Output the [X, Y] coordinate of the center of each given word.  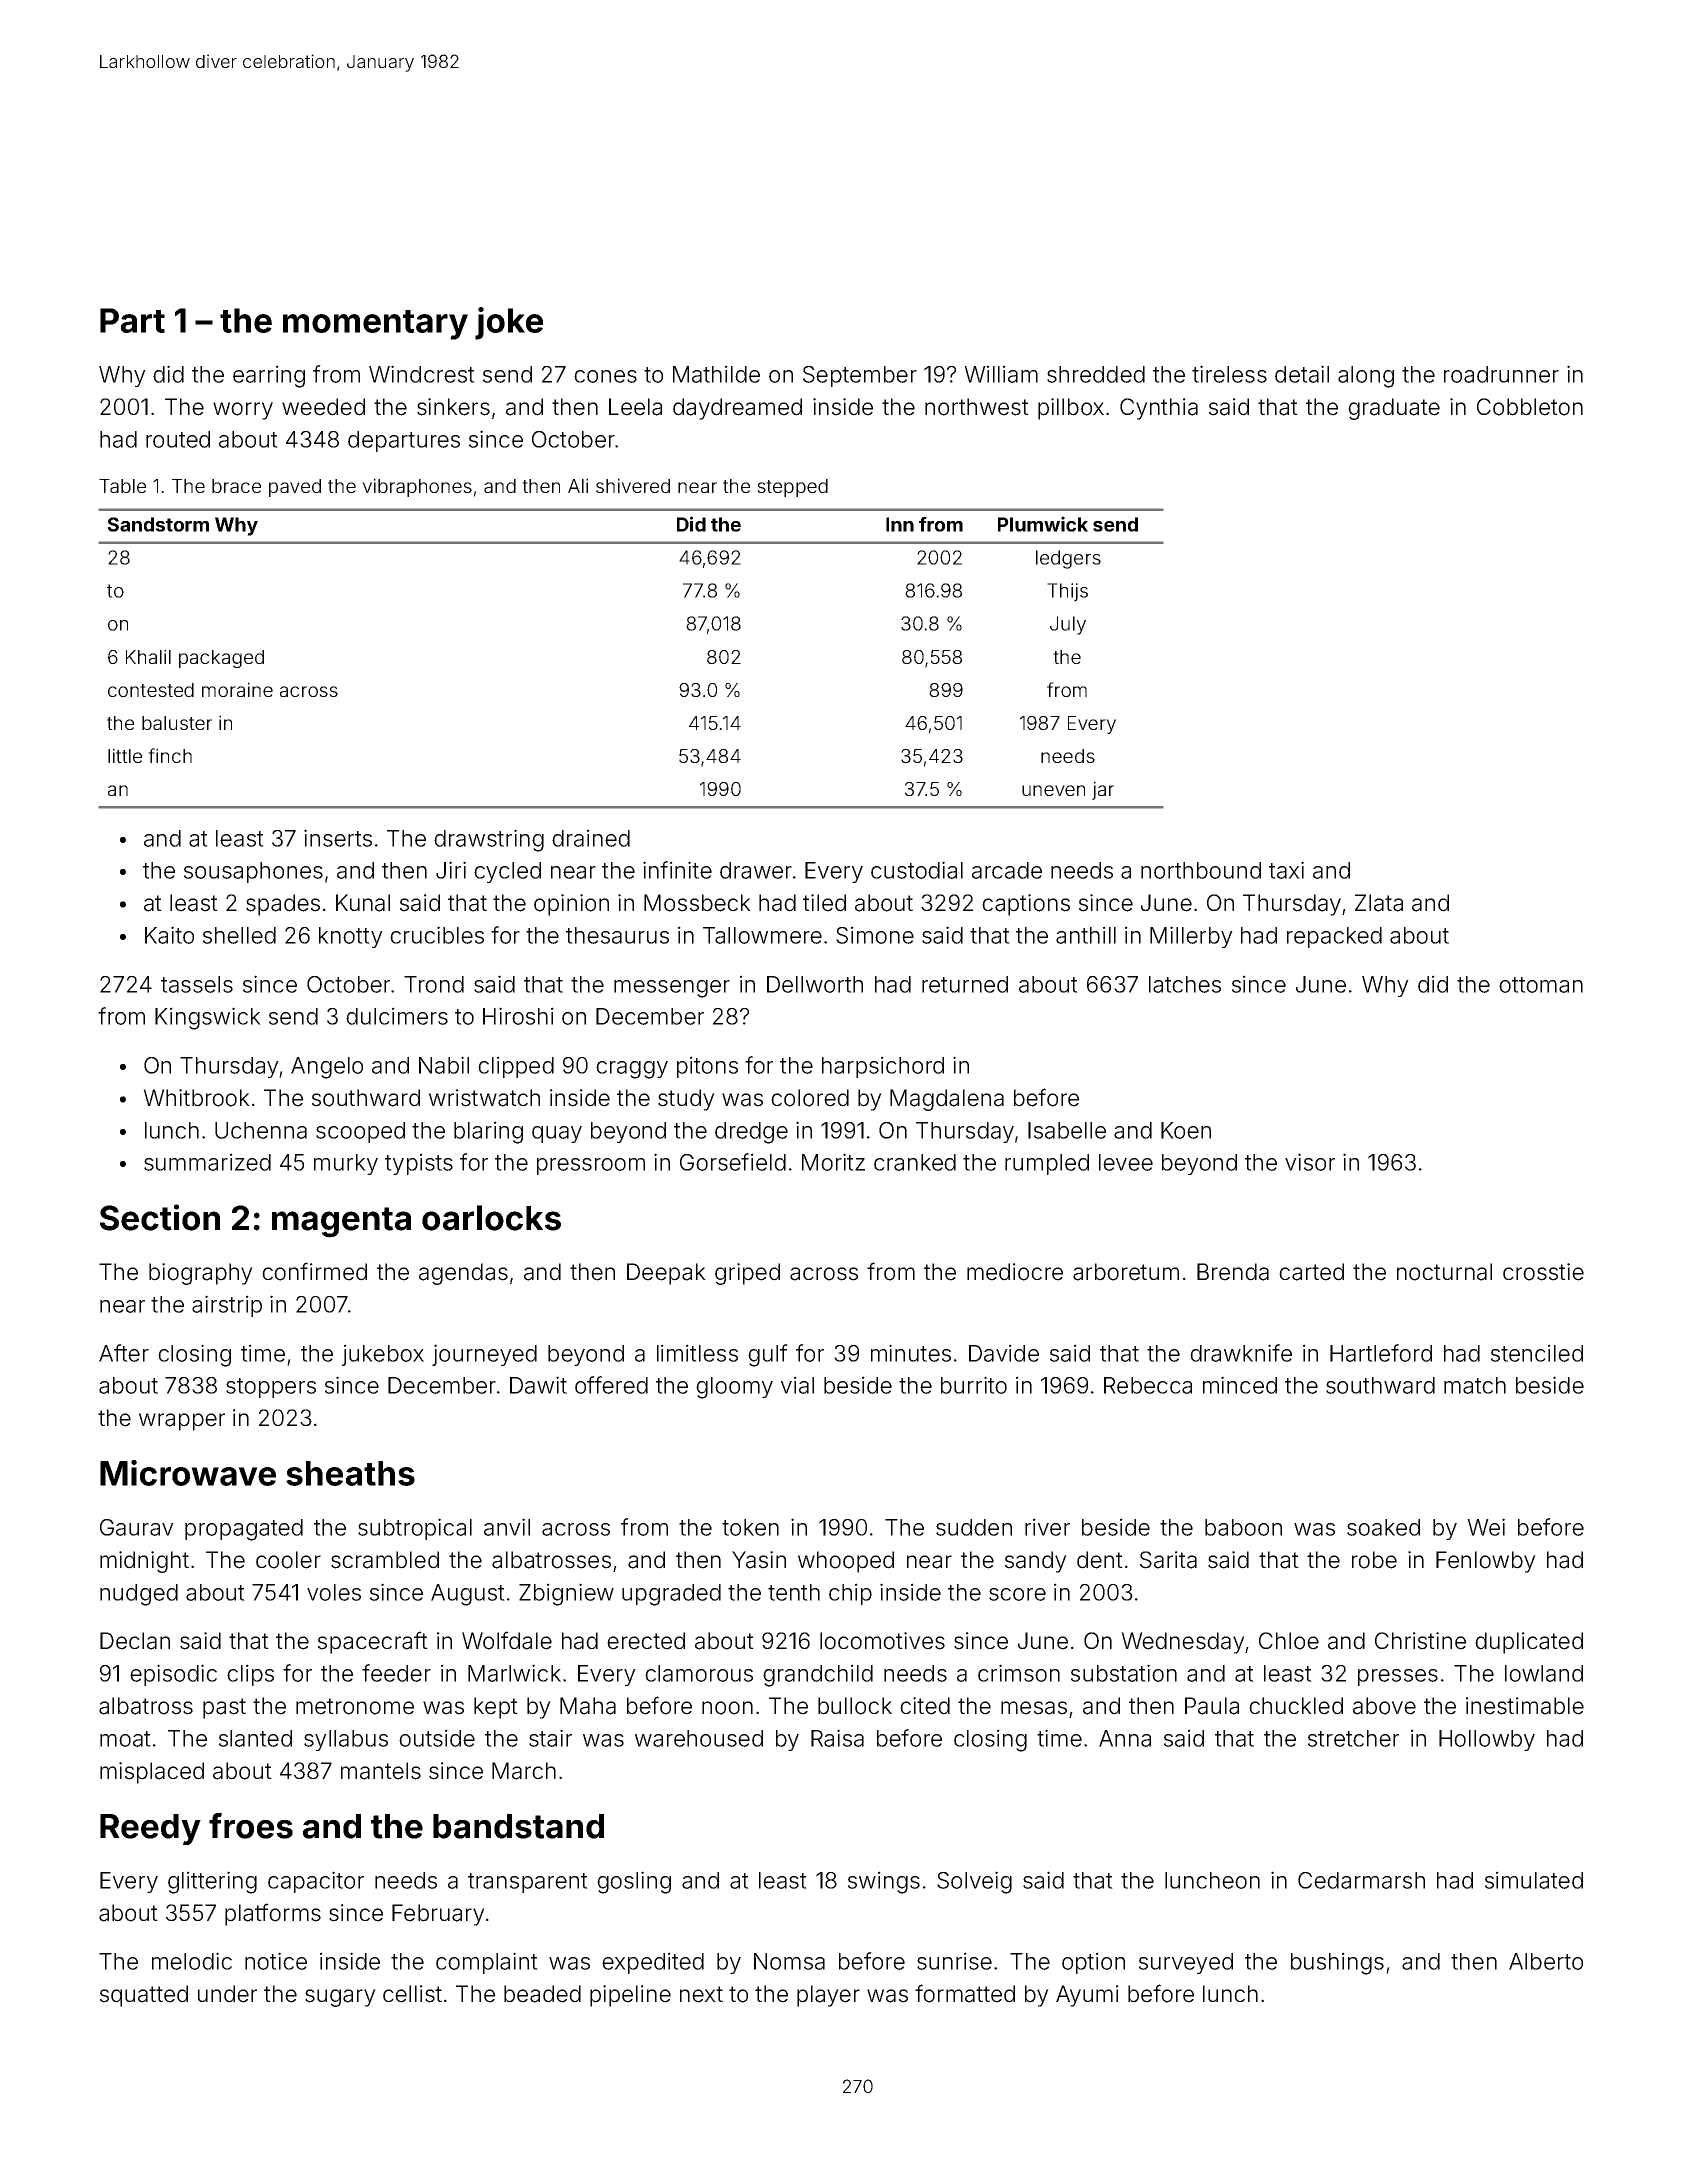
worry [243, 411]
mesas [1034, 1708]
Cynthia [1159, 409]
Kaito [169, 935]
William [1001, 374]
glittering [212, 1882]
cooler [288, 1560]
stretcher [1353, 1738]
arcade [1007, 870]
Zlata [1379, 903]
